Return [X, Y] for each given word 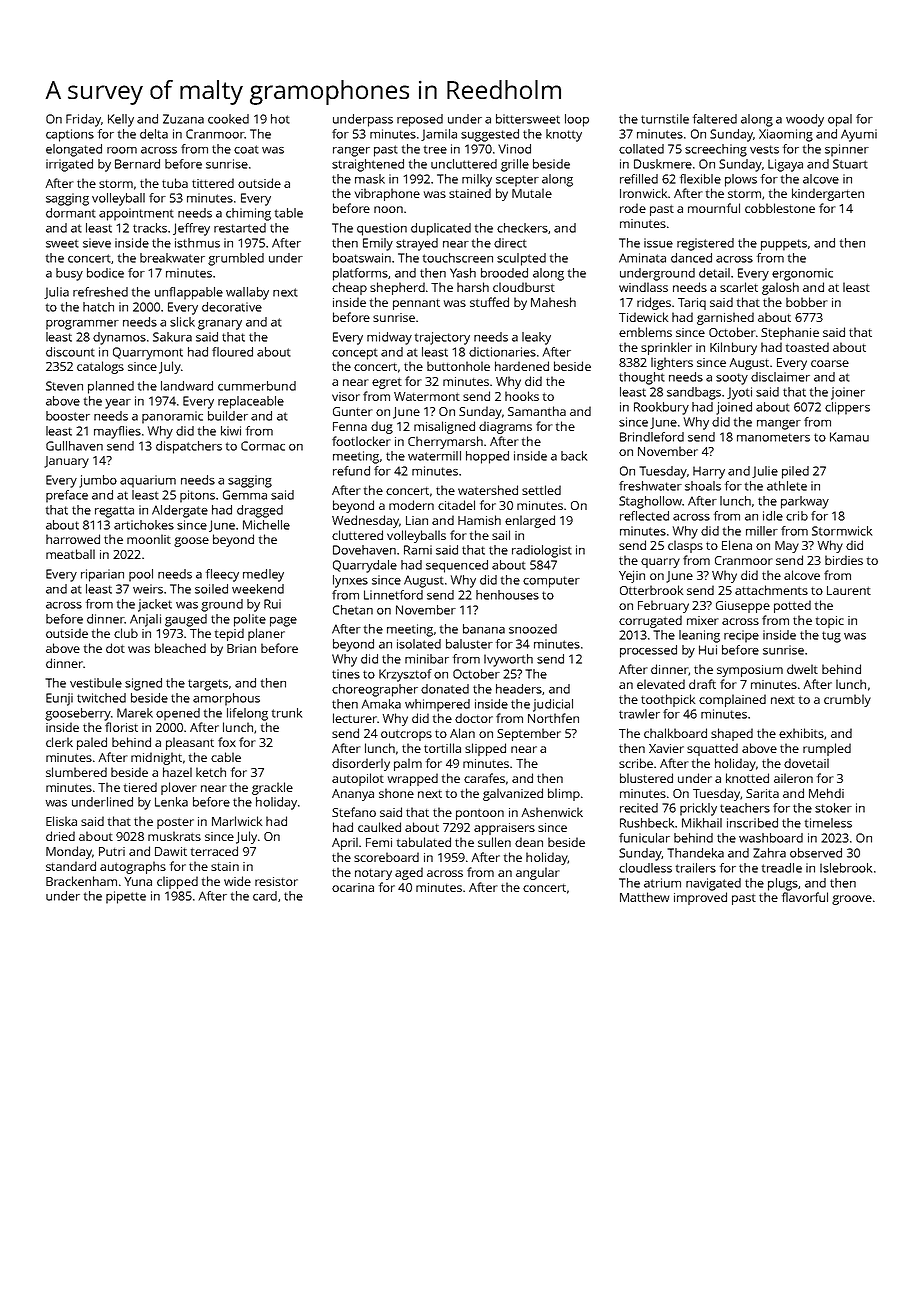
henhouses [507, 595]
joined [734, 408]
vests [764, 149]
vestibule [96, 683]
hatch [98, 307]
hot [280, 119]
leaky [536, 338]
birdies [844, 560]
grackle [272, 788]
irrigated [69, 165]
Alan [462, 733]
